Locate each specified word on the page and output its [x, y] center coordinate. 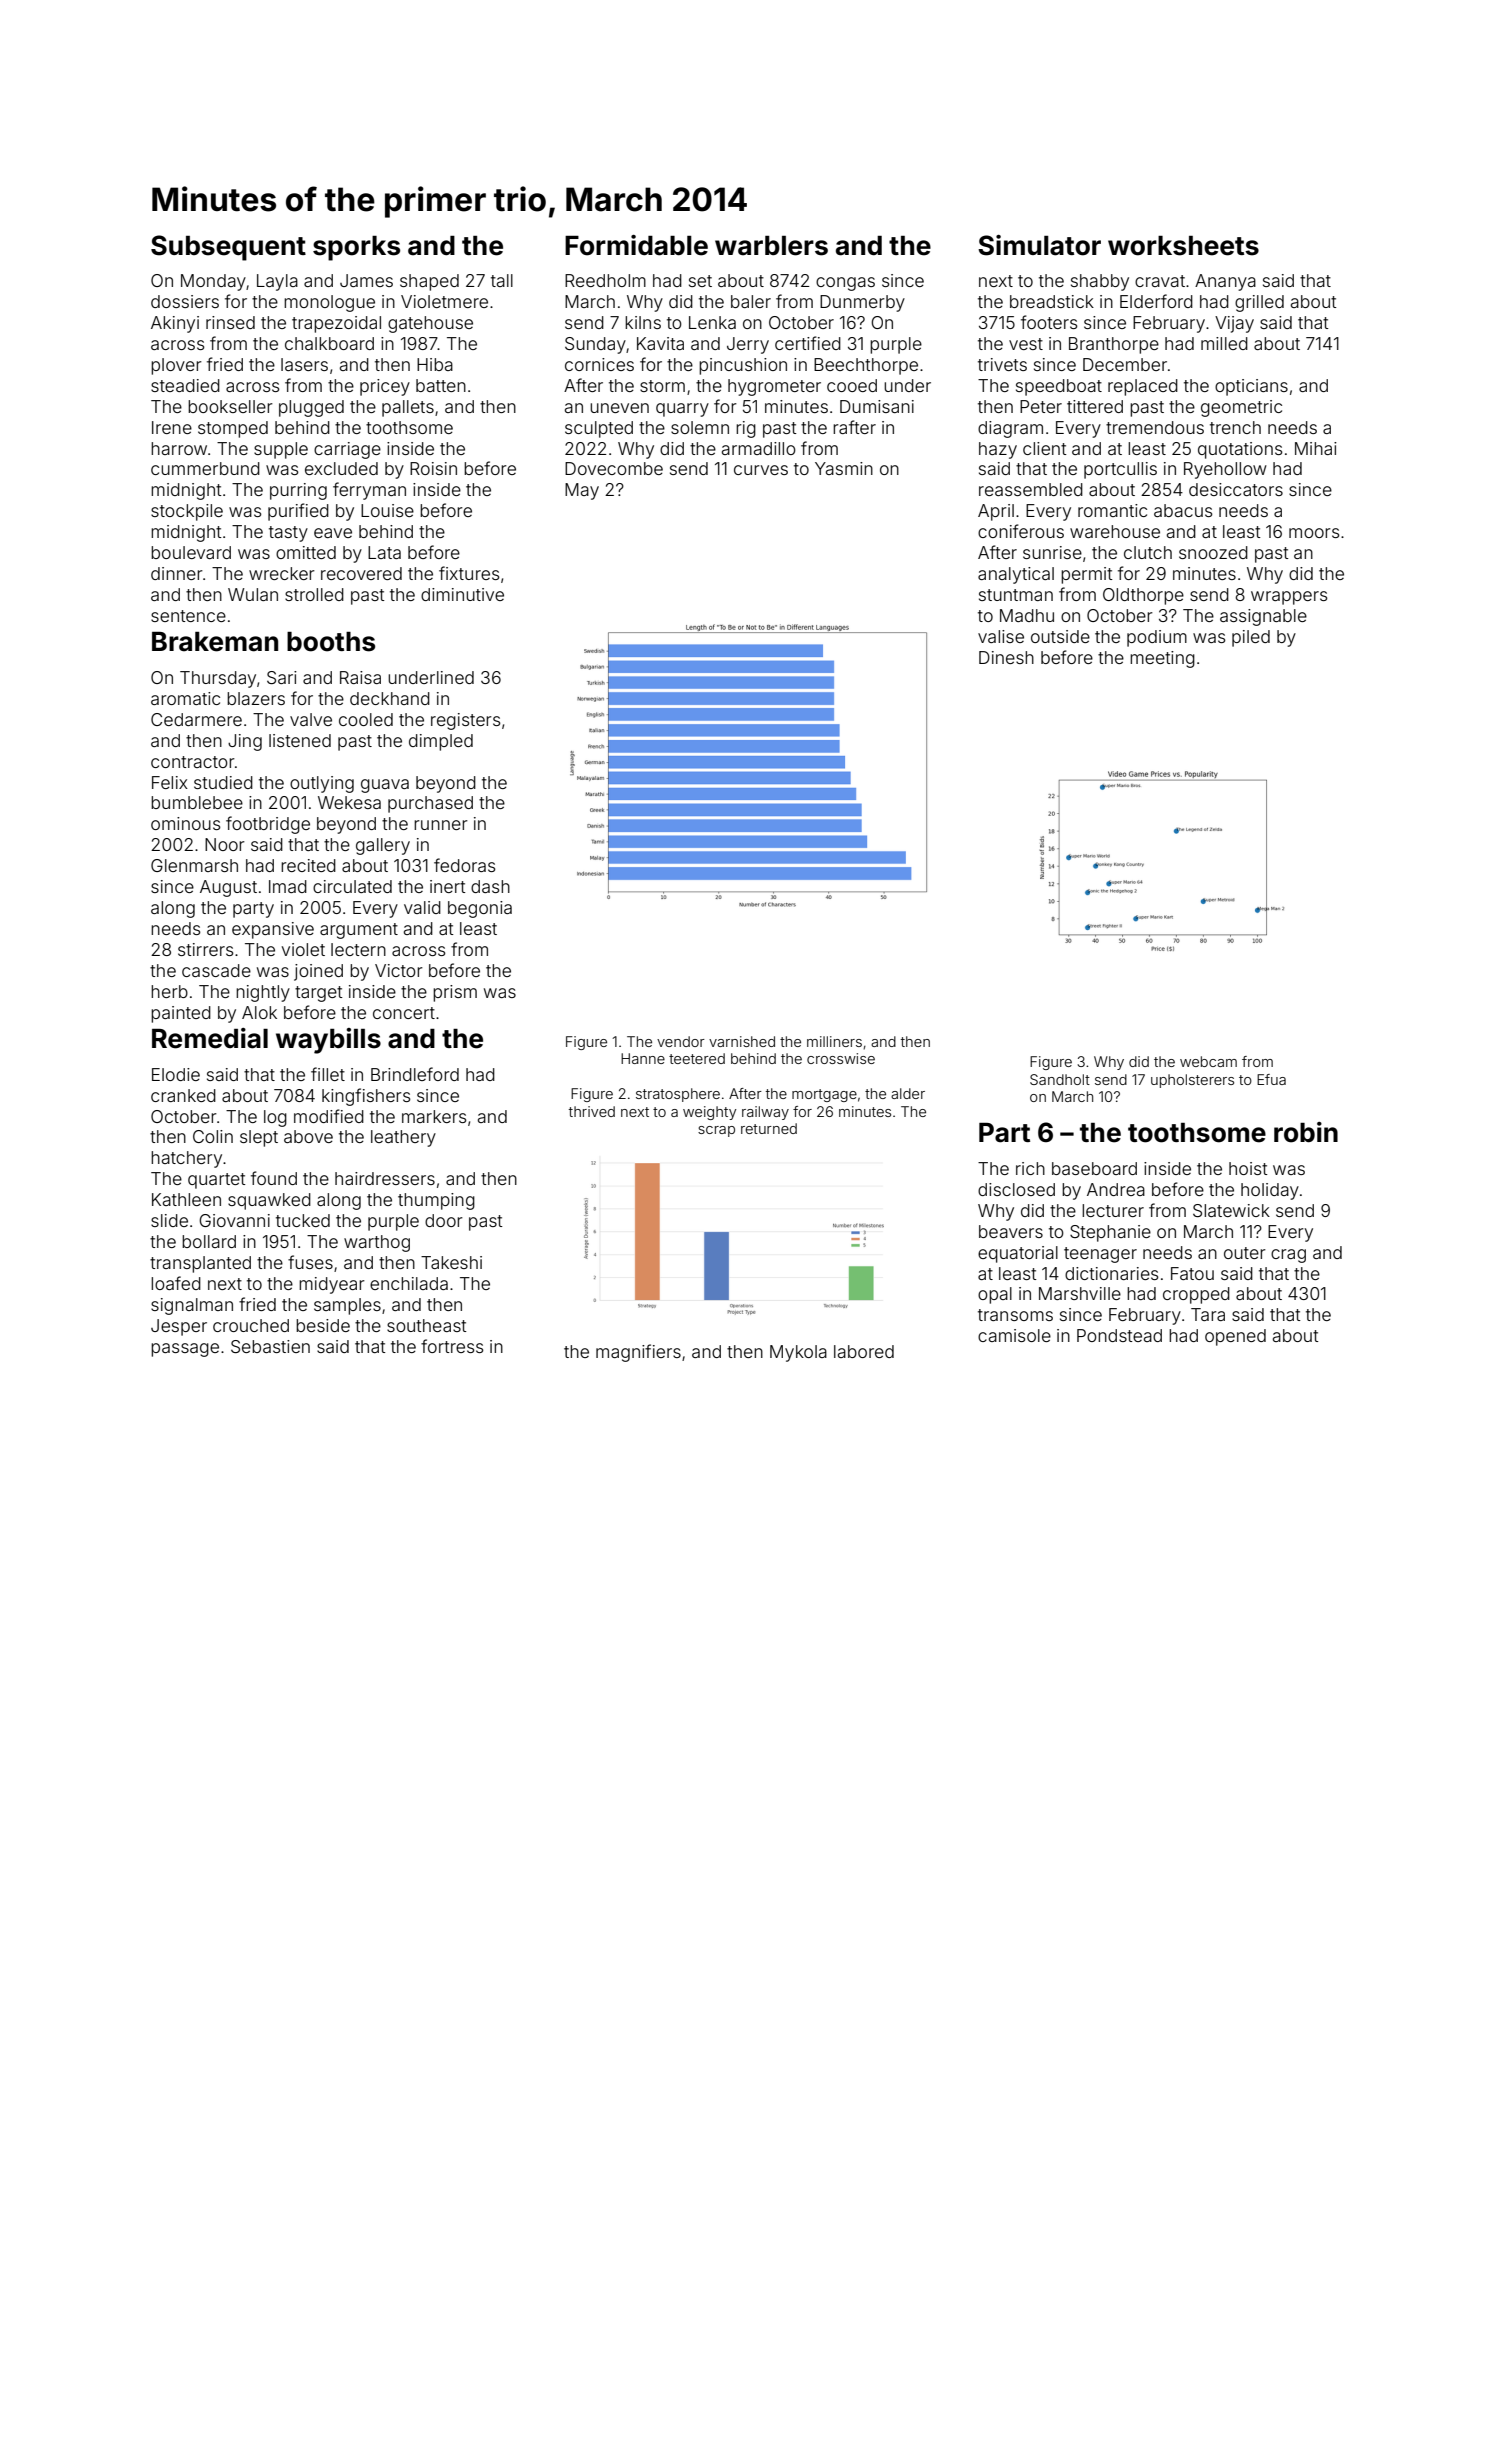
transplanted [200, 1264]
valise [1001, 636]
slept [259, 1138]
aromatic [185, 698]
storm [662, 386]
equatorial [1018, 1254]
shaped [429, 282]
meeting [1162, 659]
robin [1306, 1132]
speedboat [1059, 387]
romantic [1112, 510]
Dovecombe [614, 468]
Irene [172, 427]
